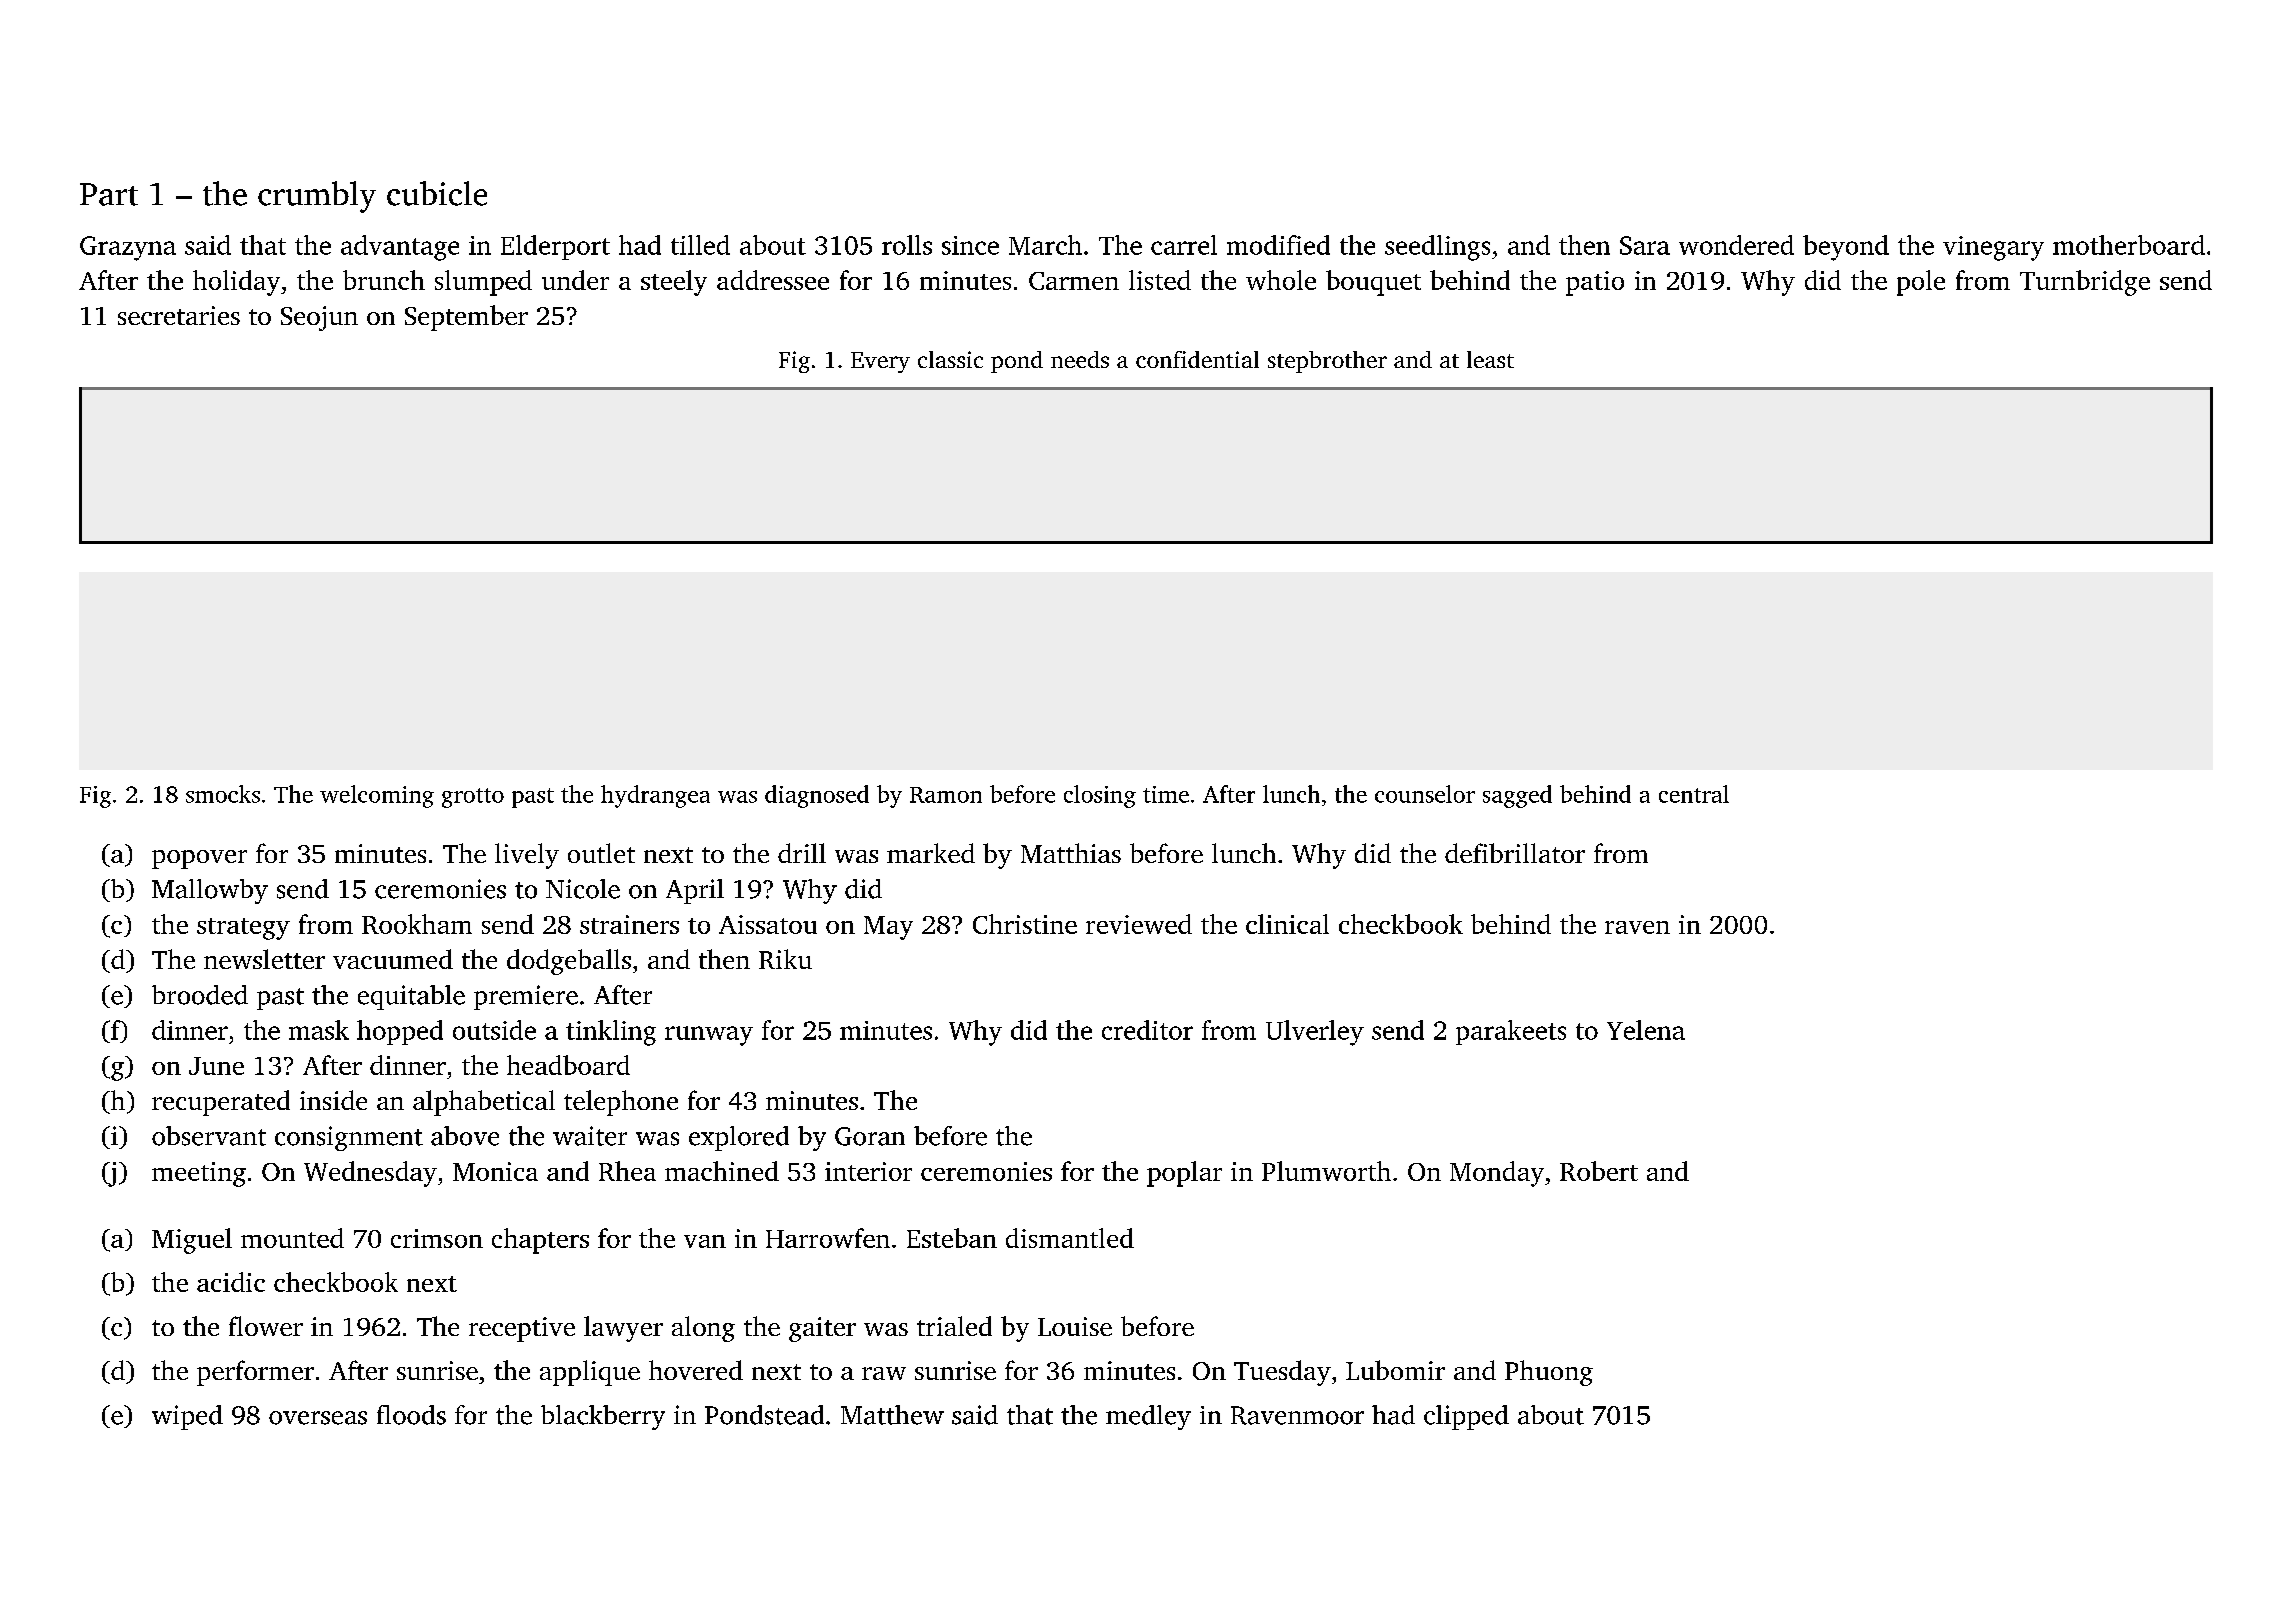 This page has height=1620, width=2292. What do you see at coordinates (1466, 1417) in the page?
I see `clipped` at bounding box center [1466, 1417].
